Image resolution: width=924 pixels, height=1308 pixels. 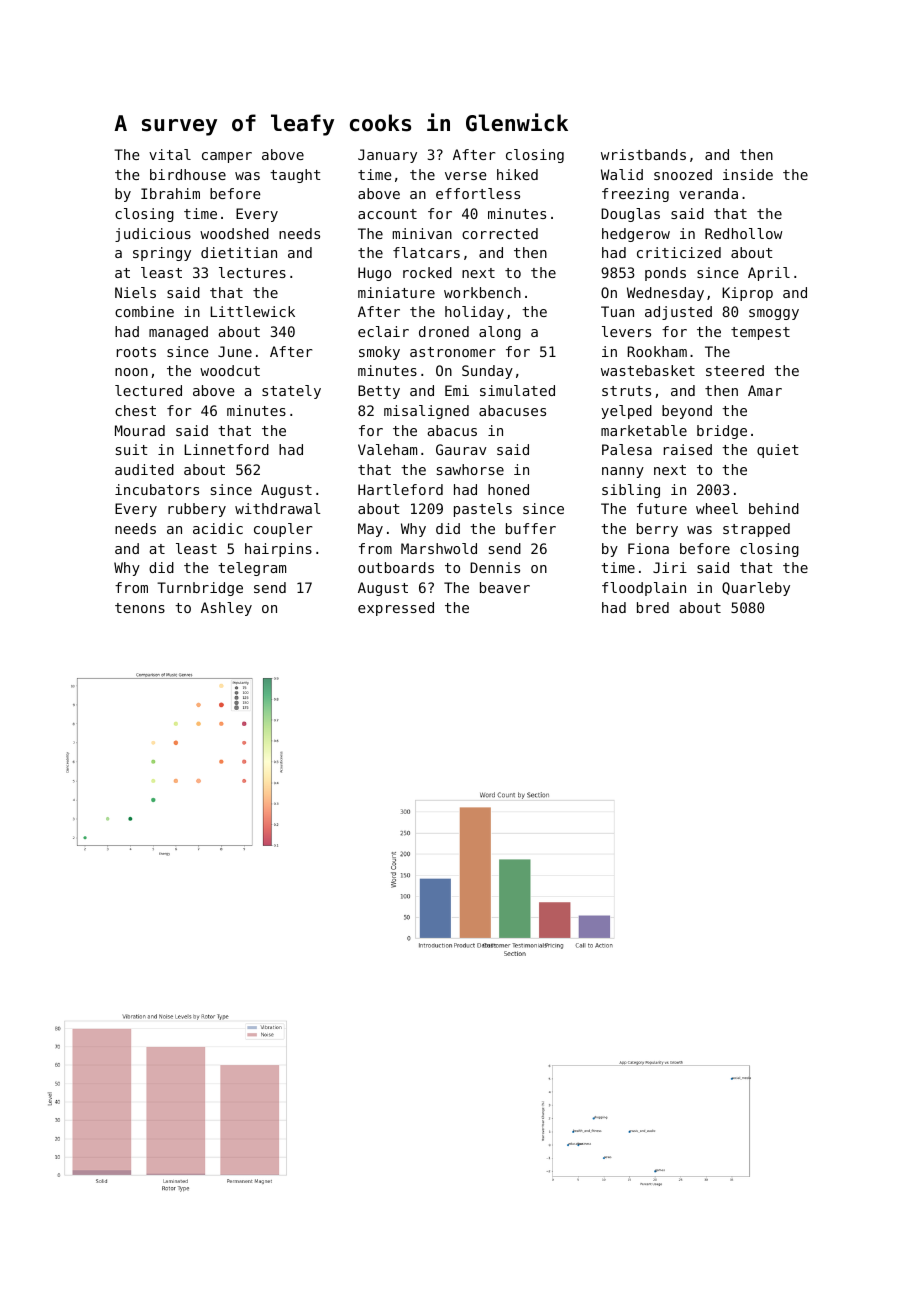 I want to click on expressed, so click(x=396, y=609).
